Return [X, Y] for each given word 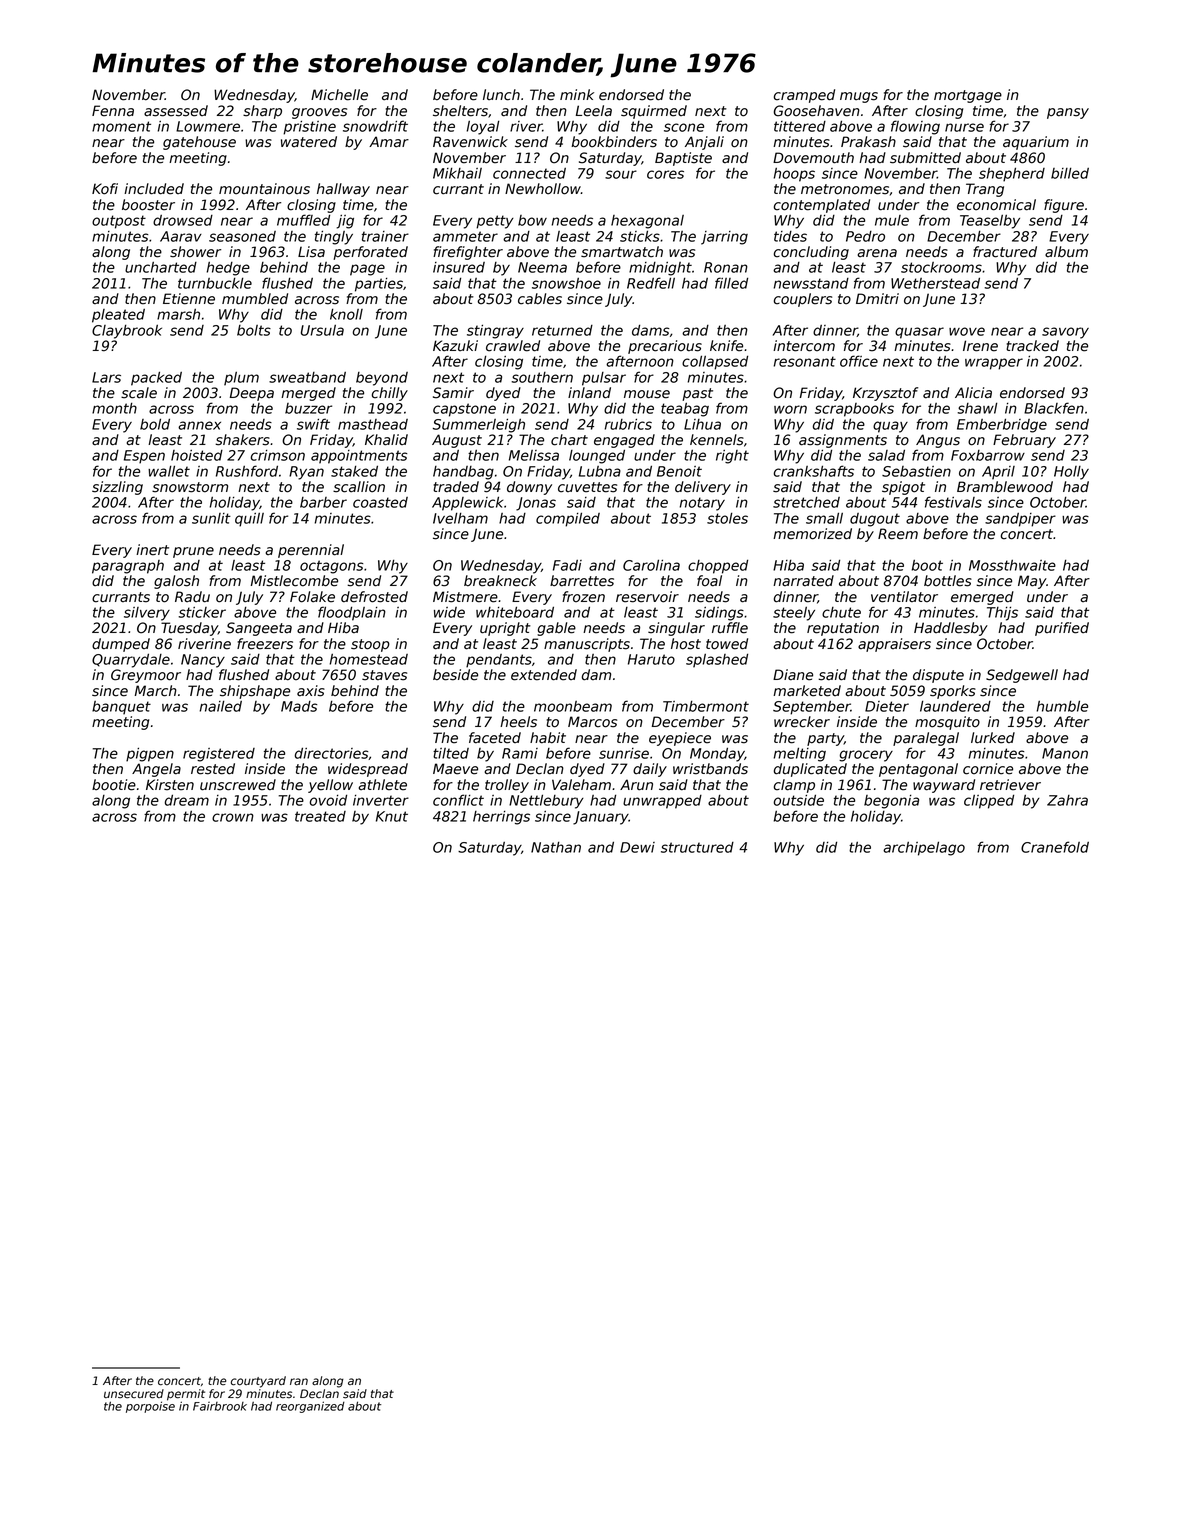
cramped [804, 96]
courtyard [258, 1382]
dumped [121, 645]
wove [967, 331]
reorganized [310, 1407]
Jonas [536, 504]
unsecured [134, 1394]
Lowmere [208, 126]
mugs [859, 97]
